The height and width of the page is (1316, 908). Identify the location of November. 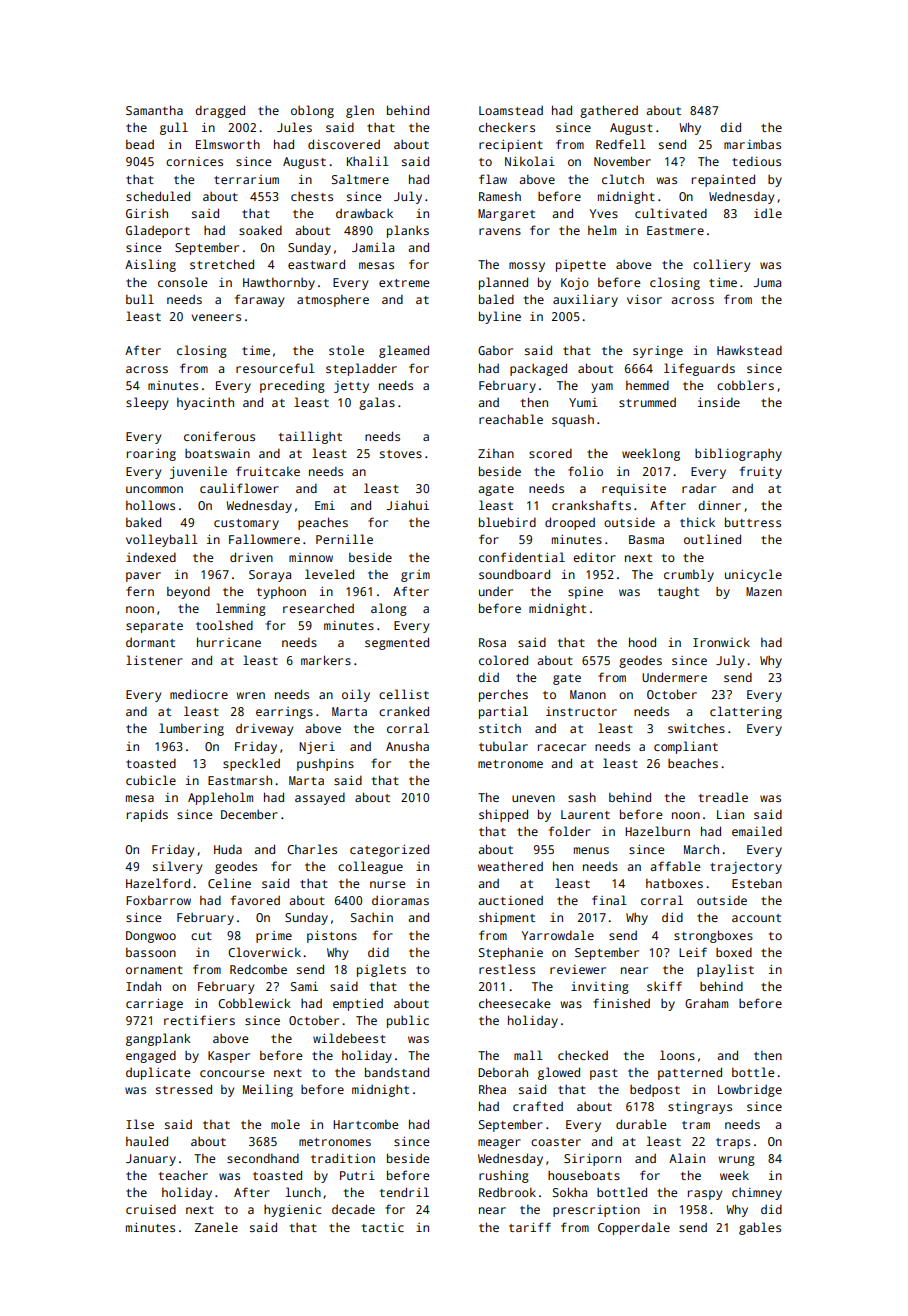
(622, 161).
